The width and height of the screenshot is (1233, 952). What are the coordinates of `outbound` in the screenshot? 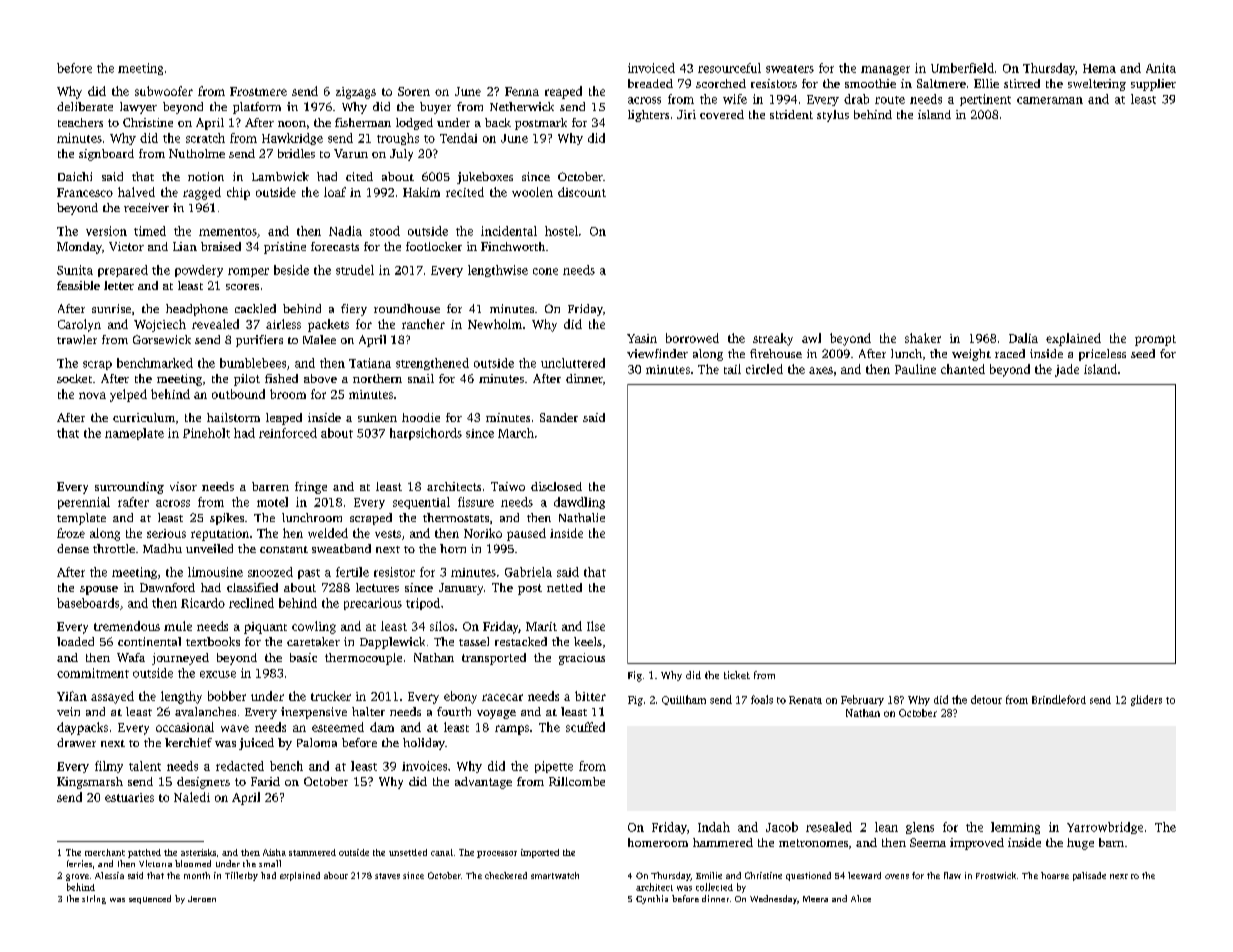 It's located at (238, 394).
